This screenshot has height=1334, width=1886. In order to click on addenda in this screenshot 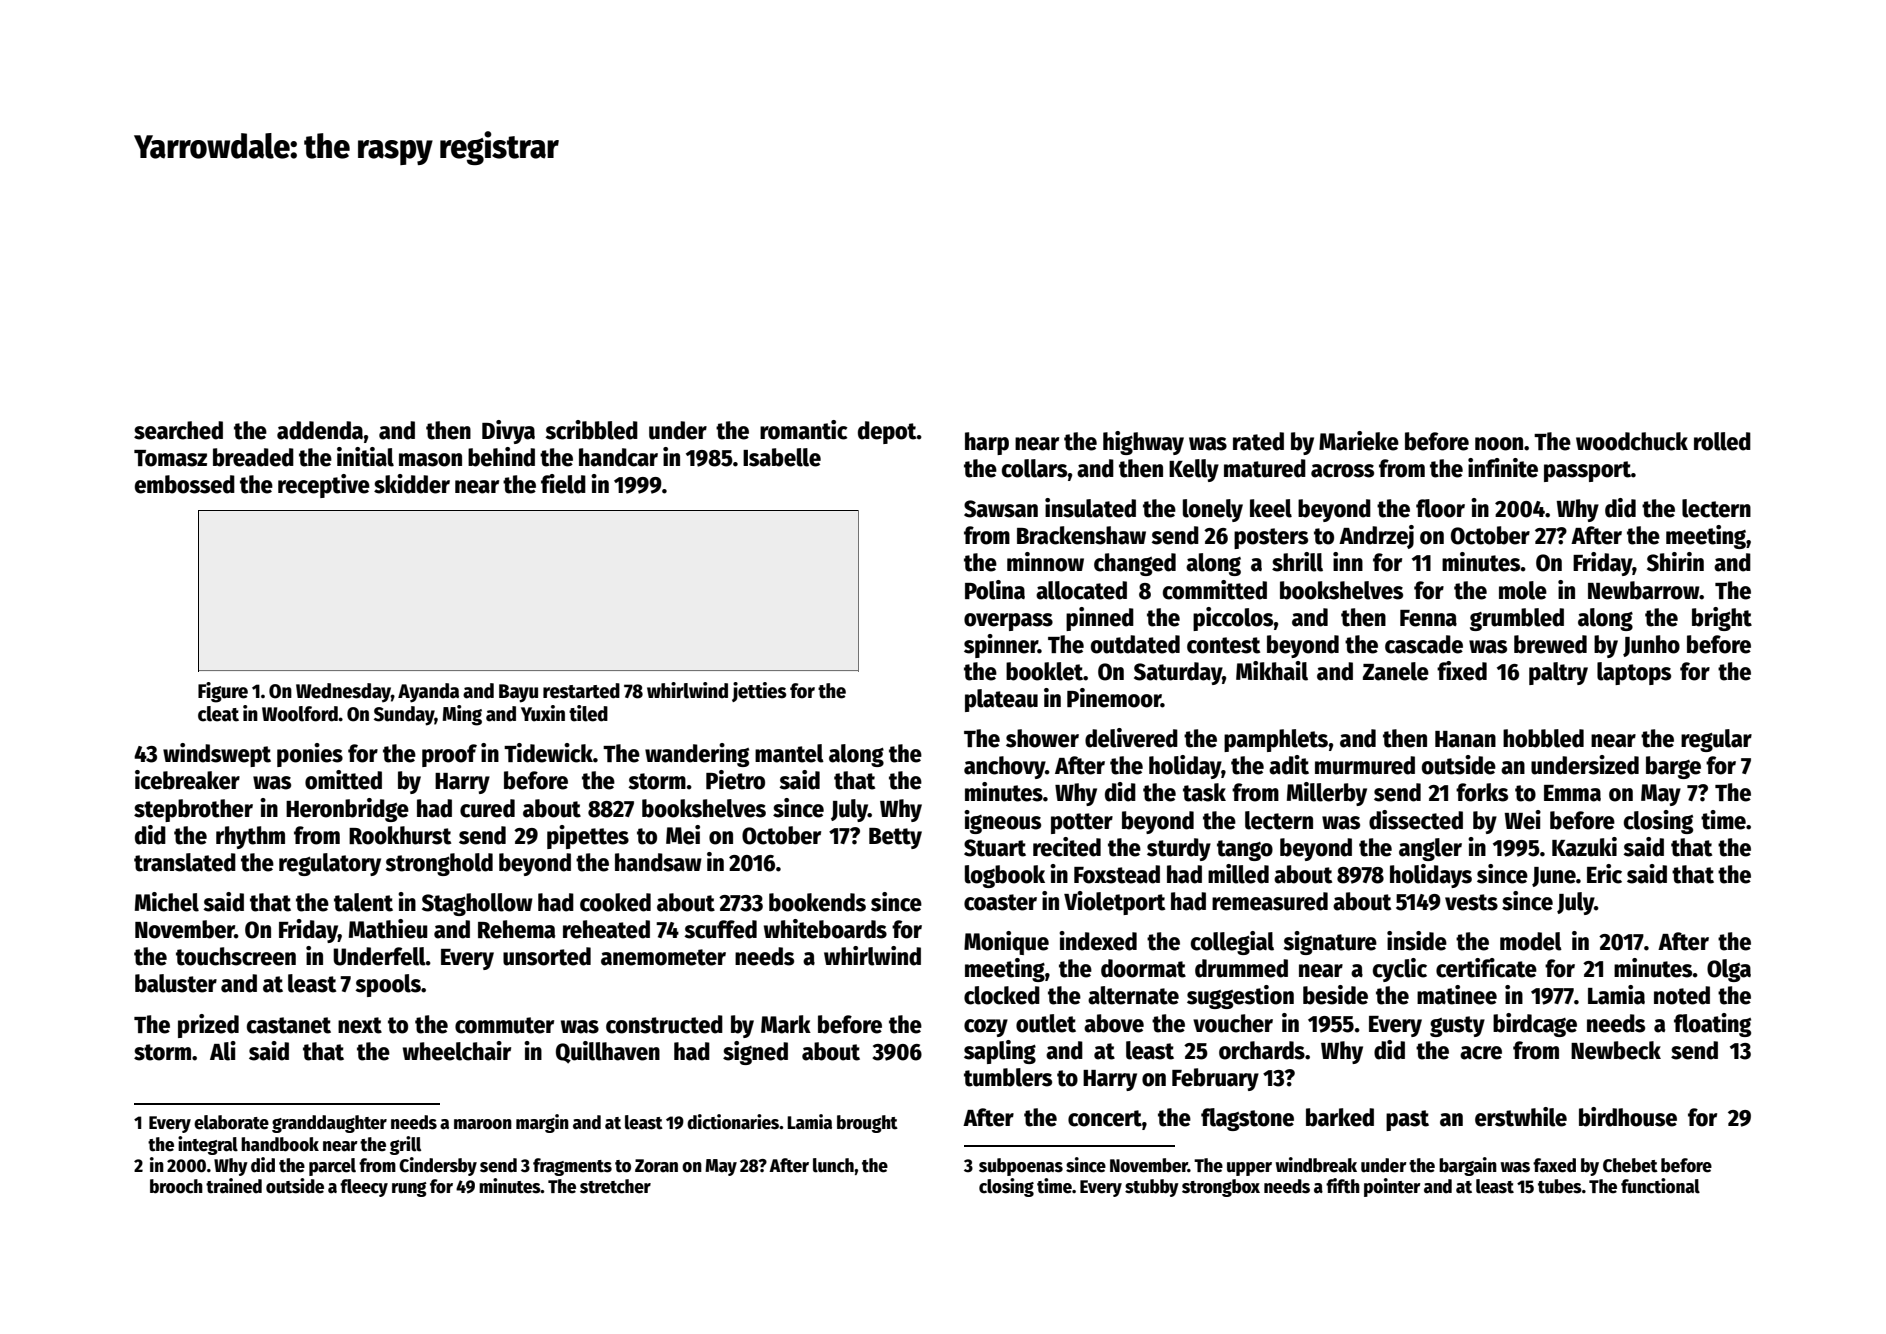, I will do `click(320, 430)`.
